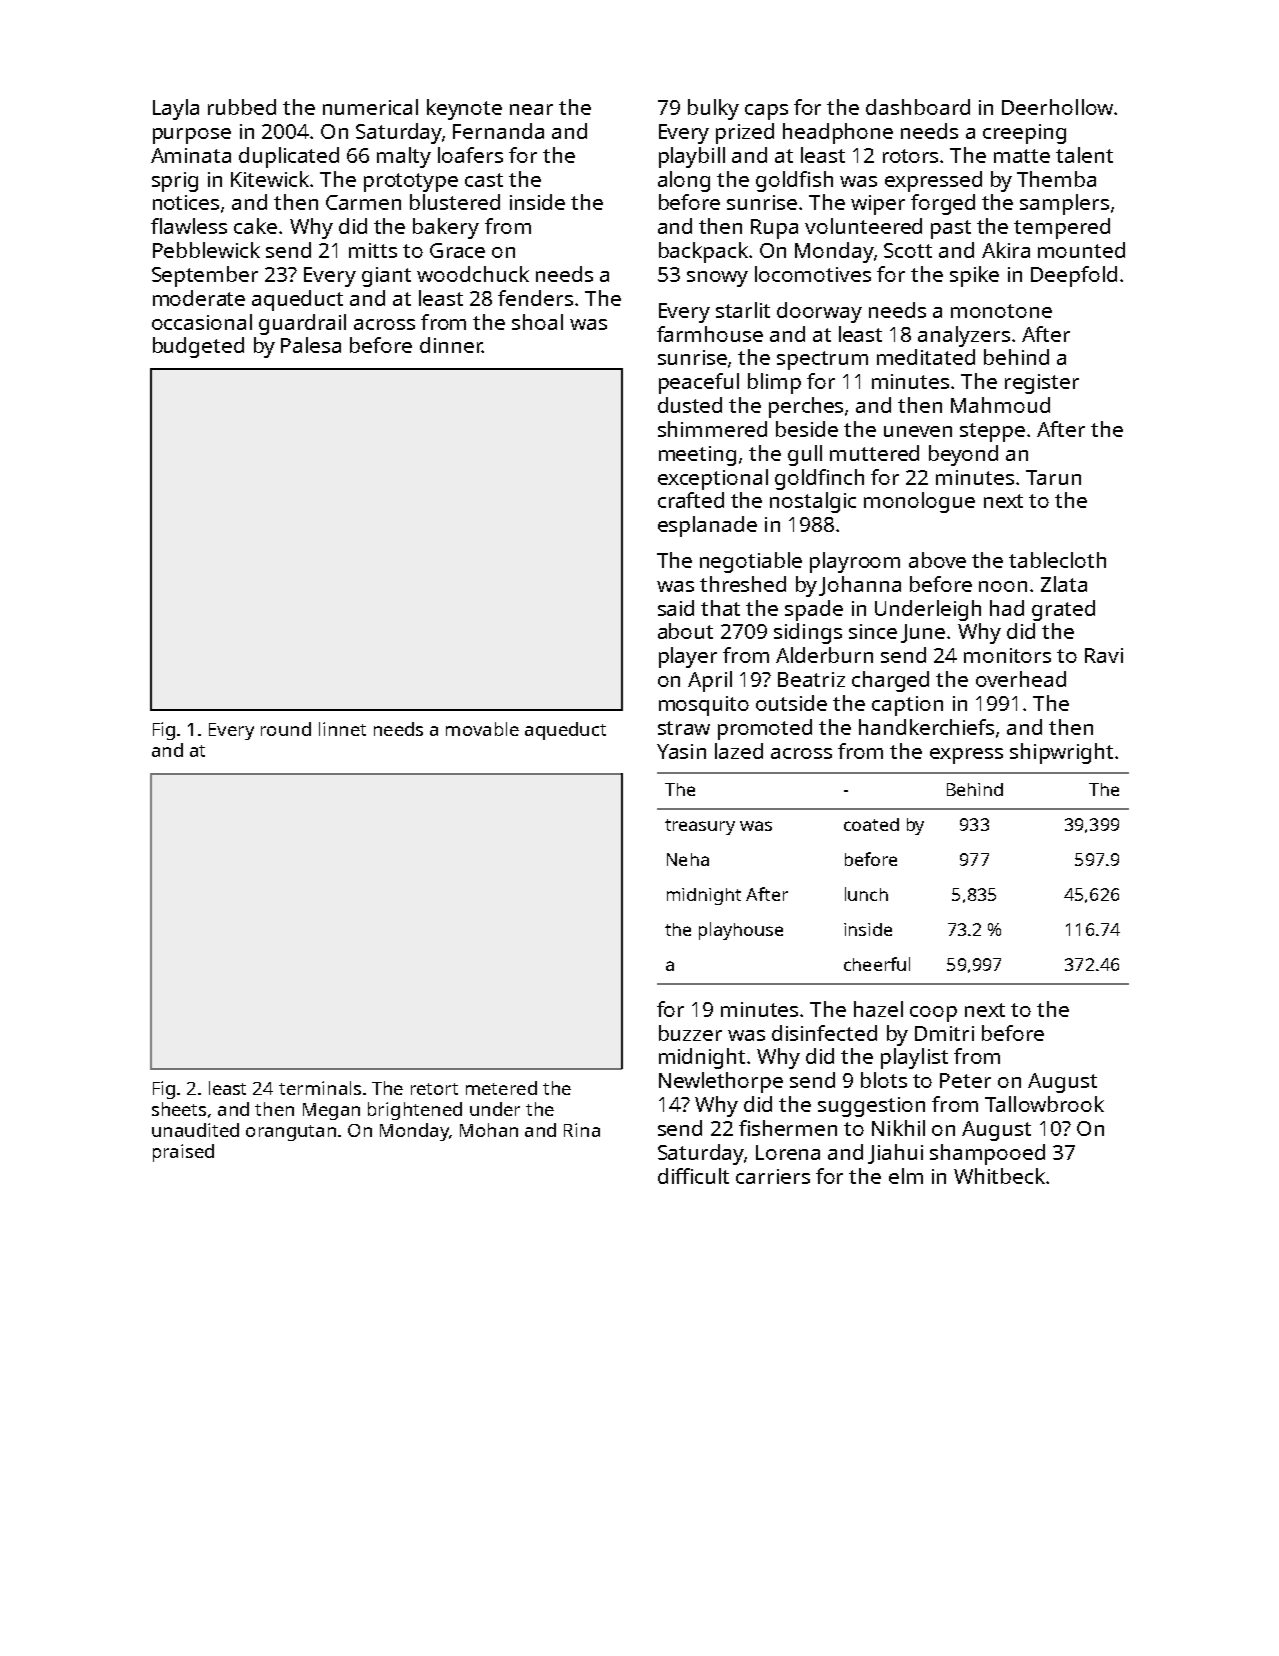 The image size is (1279, 1656). I want to click on Palesa, so click(311, 345).
